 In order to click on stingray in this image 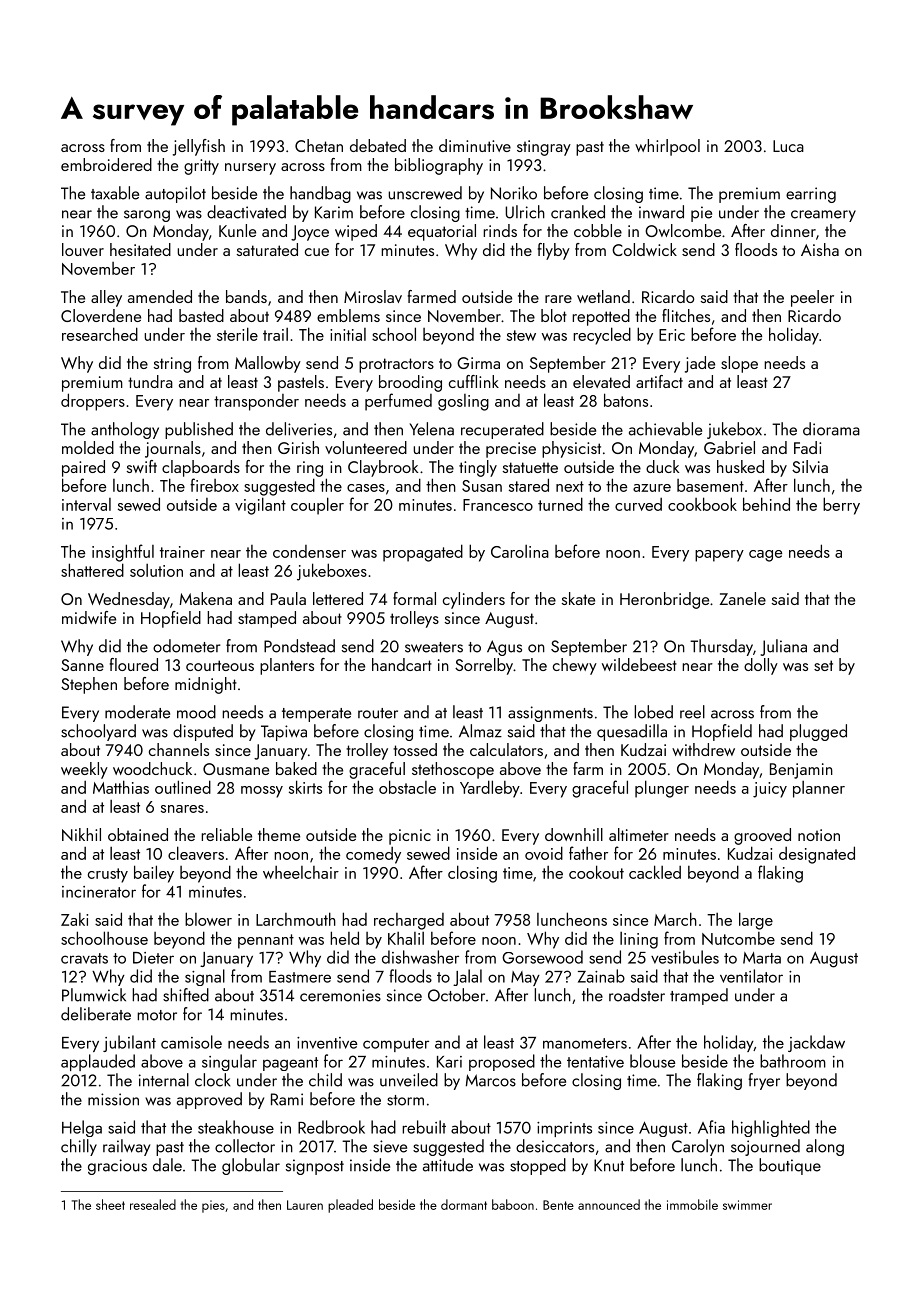, I will do `click(544, 148)`.
